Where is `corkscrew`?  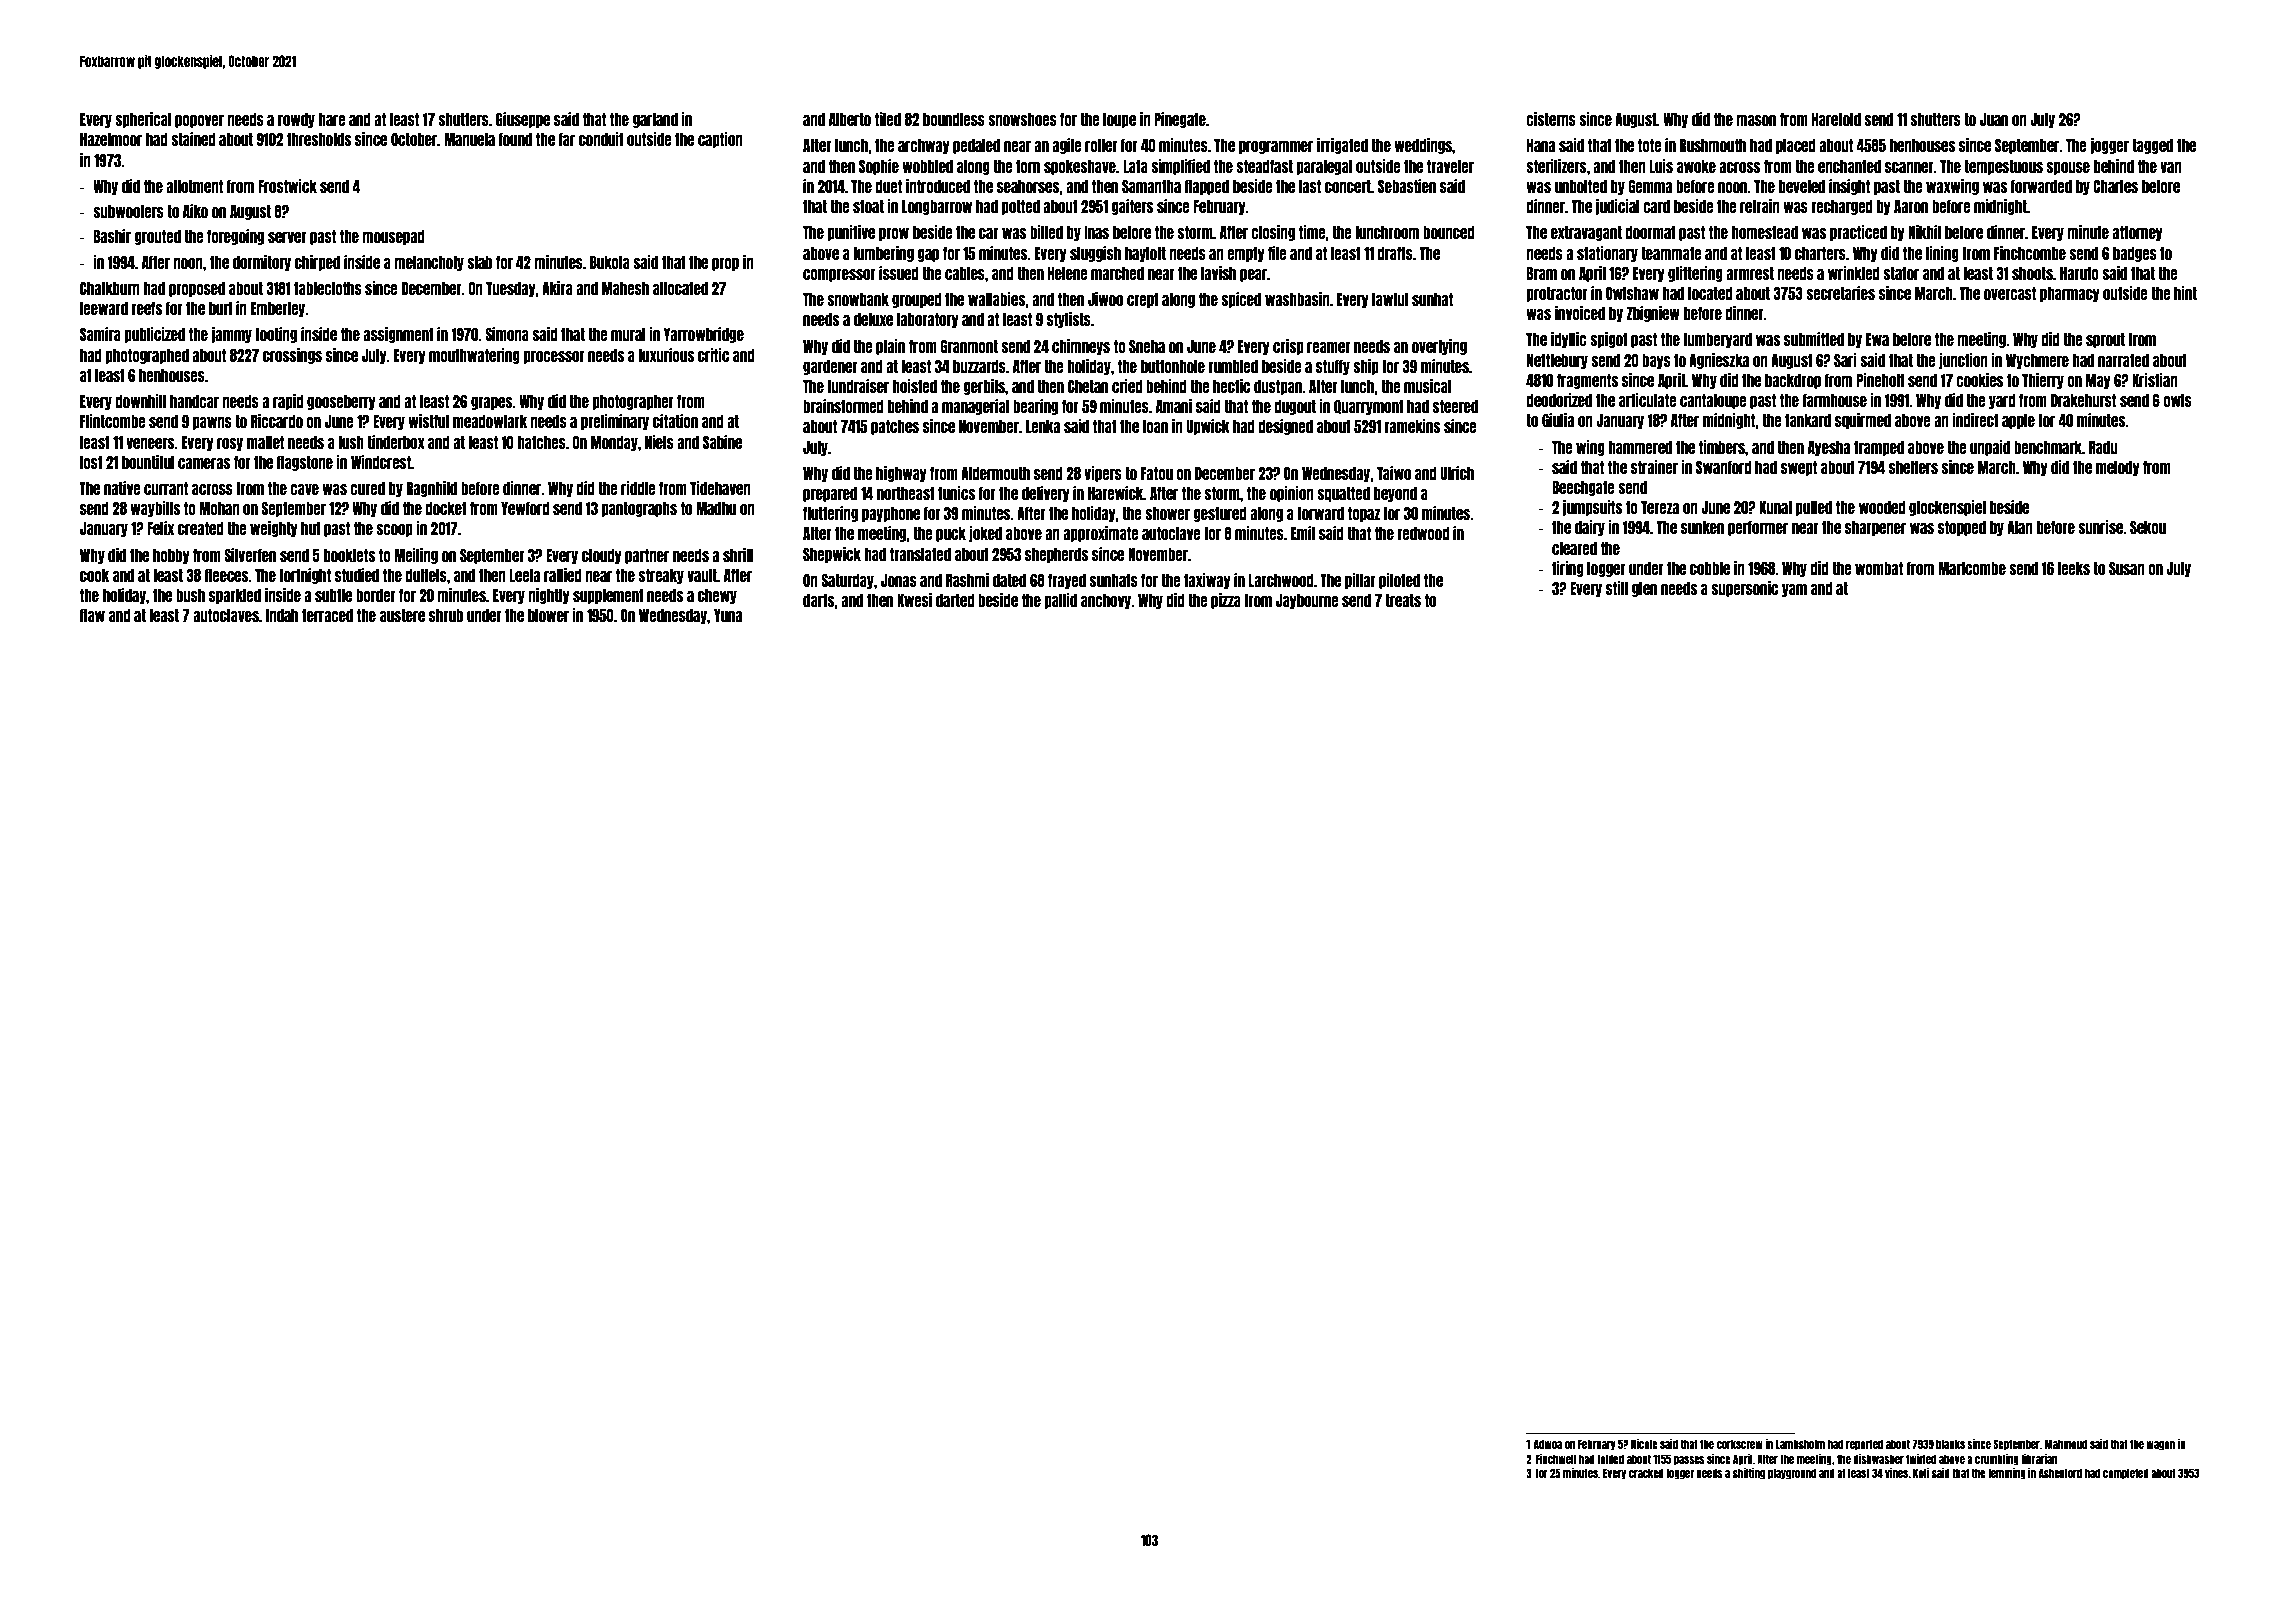
corkscrew is located at coordinates (1740, 1444).
